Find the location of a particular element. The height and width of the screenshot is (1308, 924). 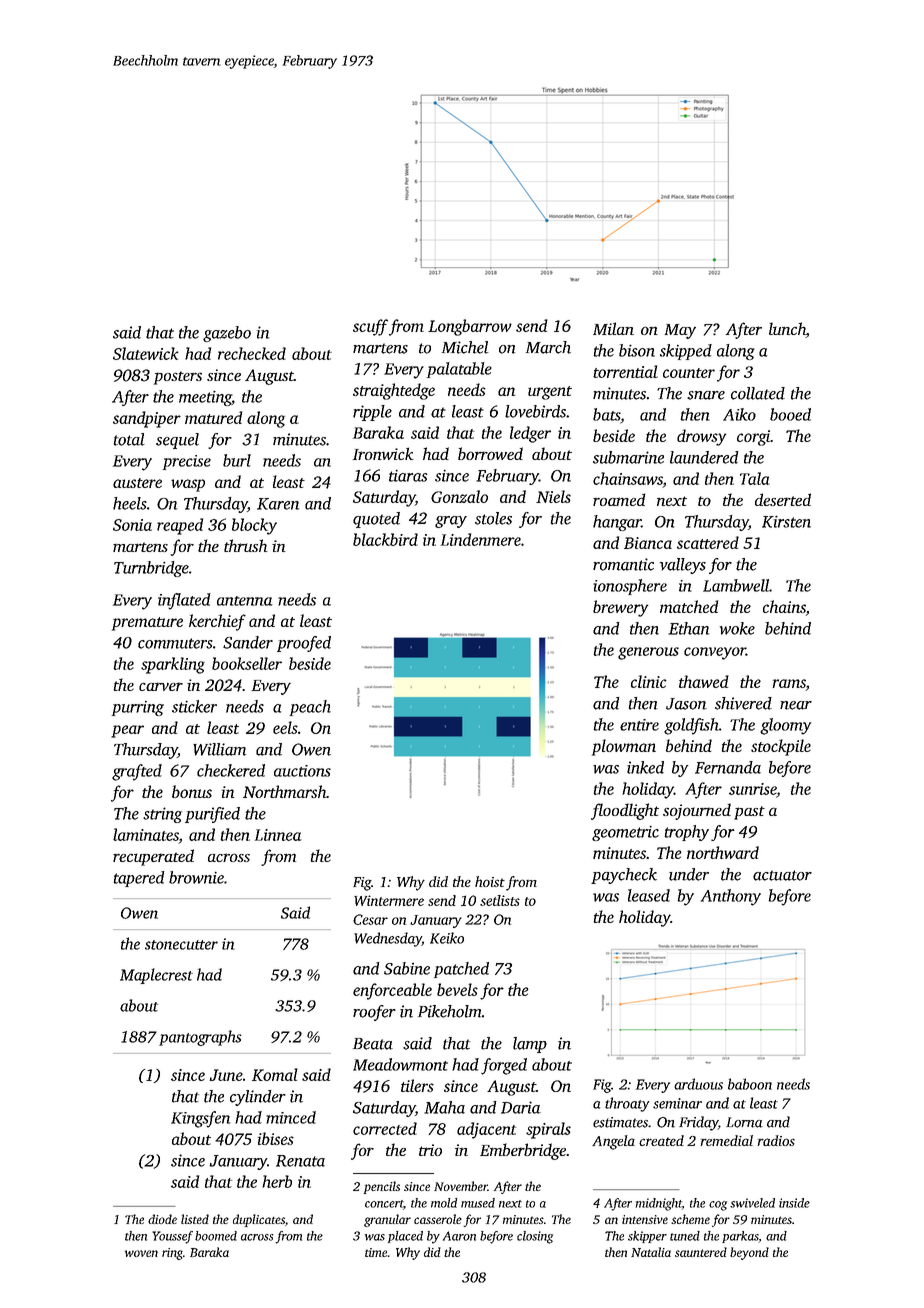

urgent is located at coordinates (550, 393).
